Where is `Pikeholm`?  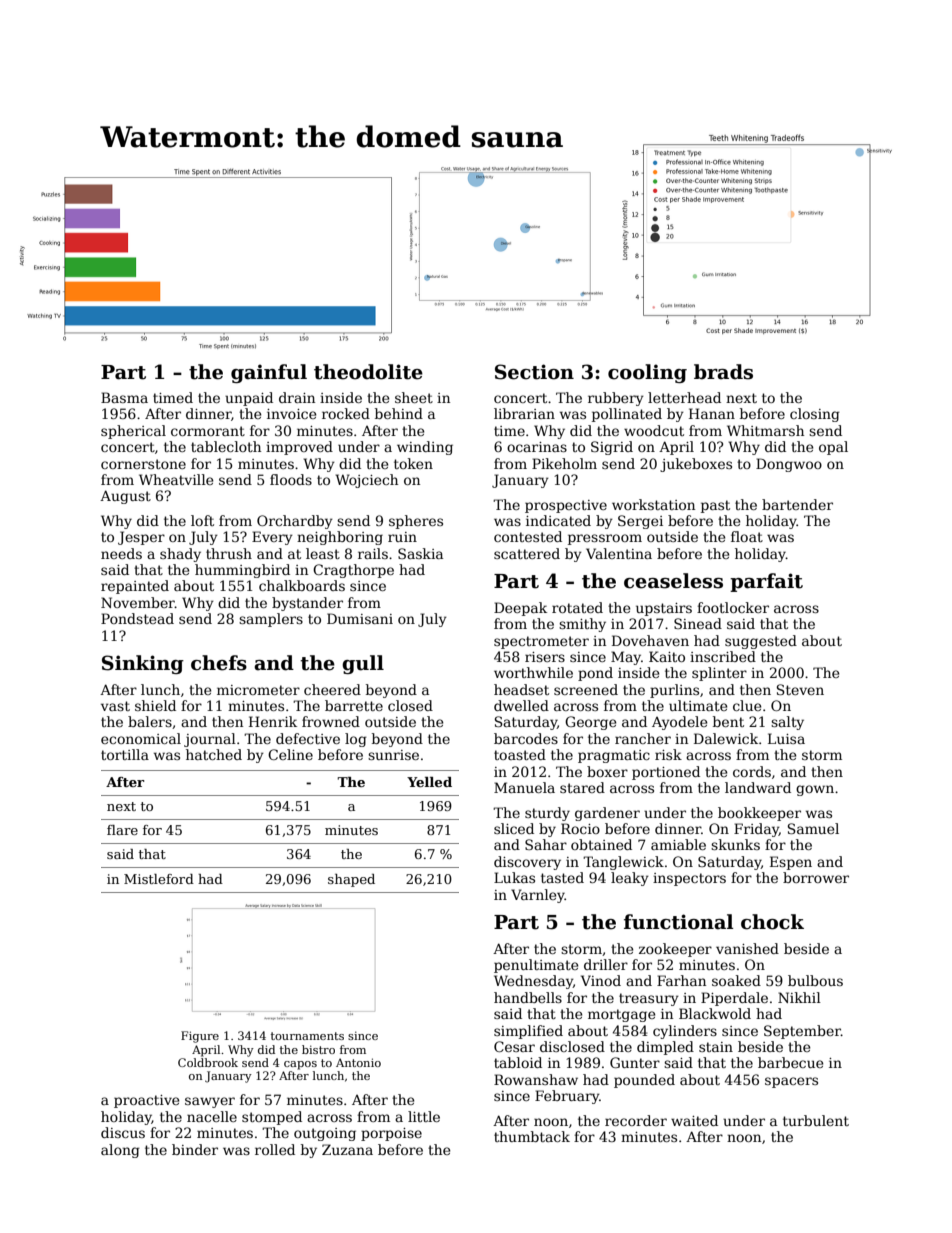 Pikeholm is located at coordinates (564, 463).
